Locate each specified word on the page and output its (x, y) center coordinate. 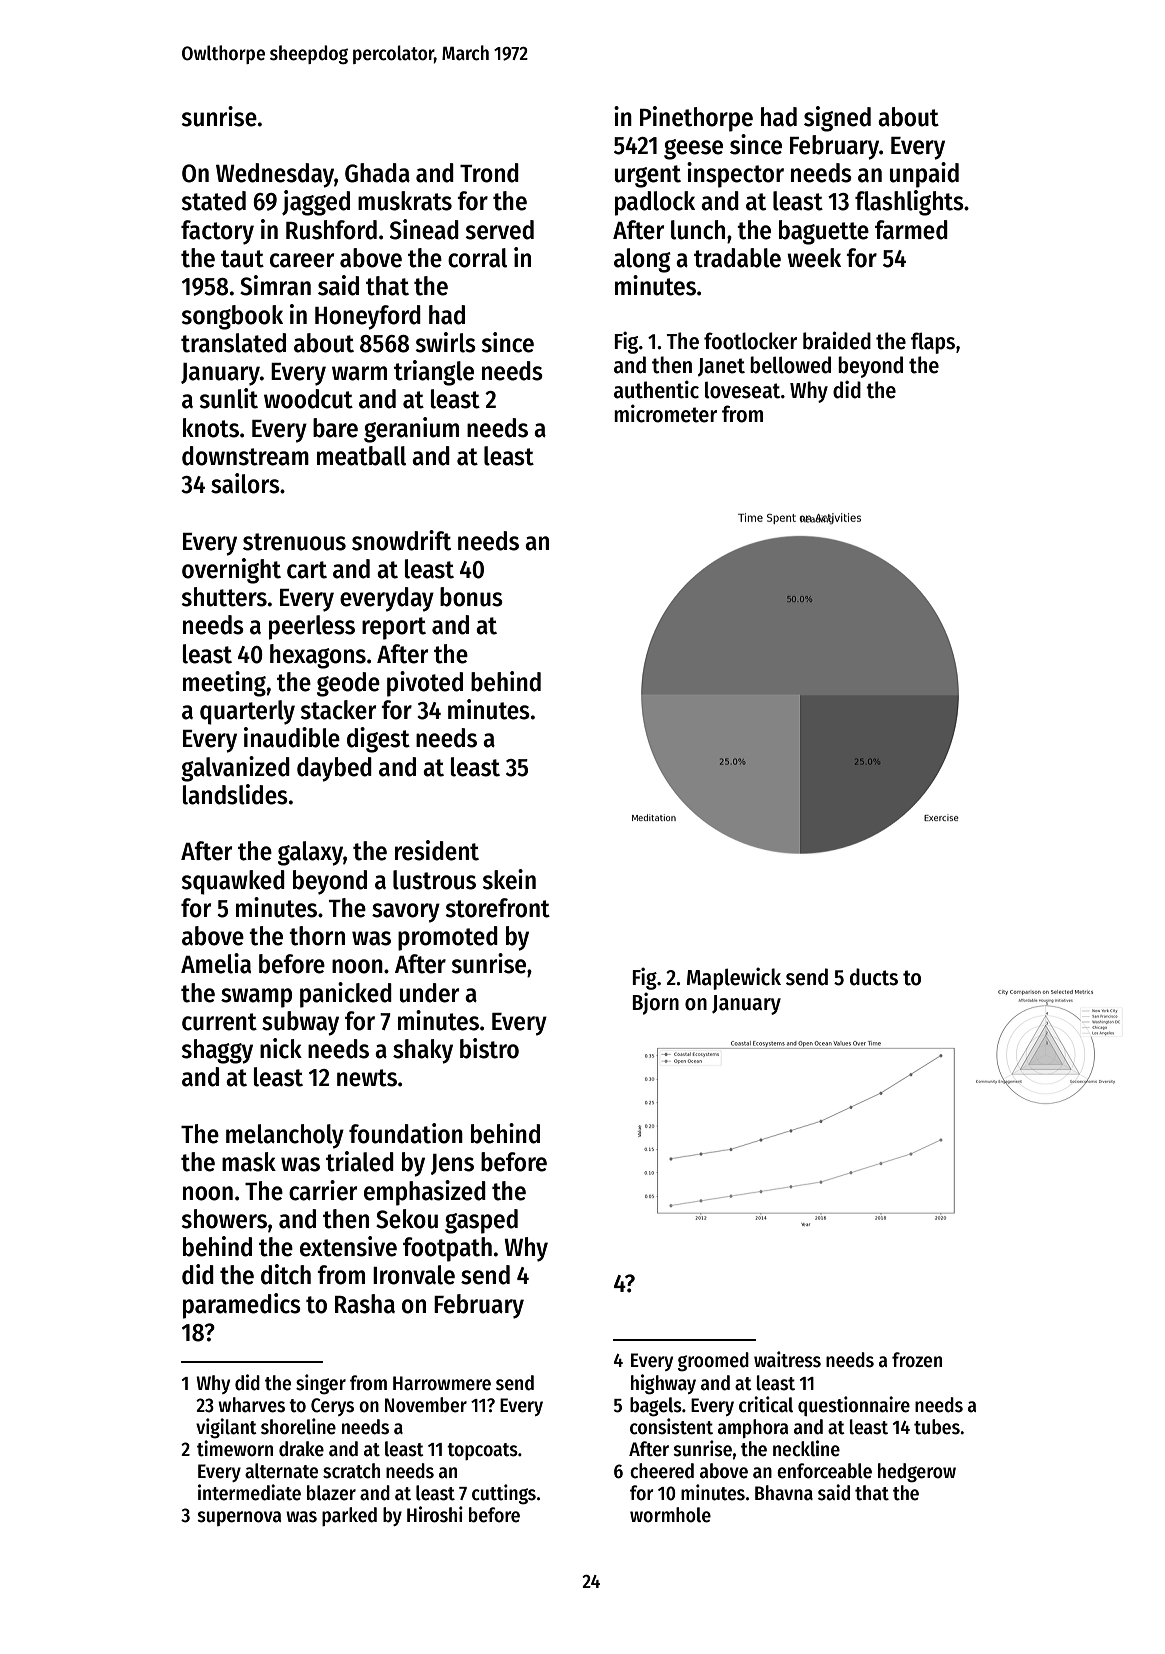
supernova (239, 1518)
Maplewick (734, 978)
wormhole (670, 1515)
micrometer (665, 413)
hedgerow (917, 1473)
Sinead (424, 229)
